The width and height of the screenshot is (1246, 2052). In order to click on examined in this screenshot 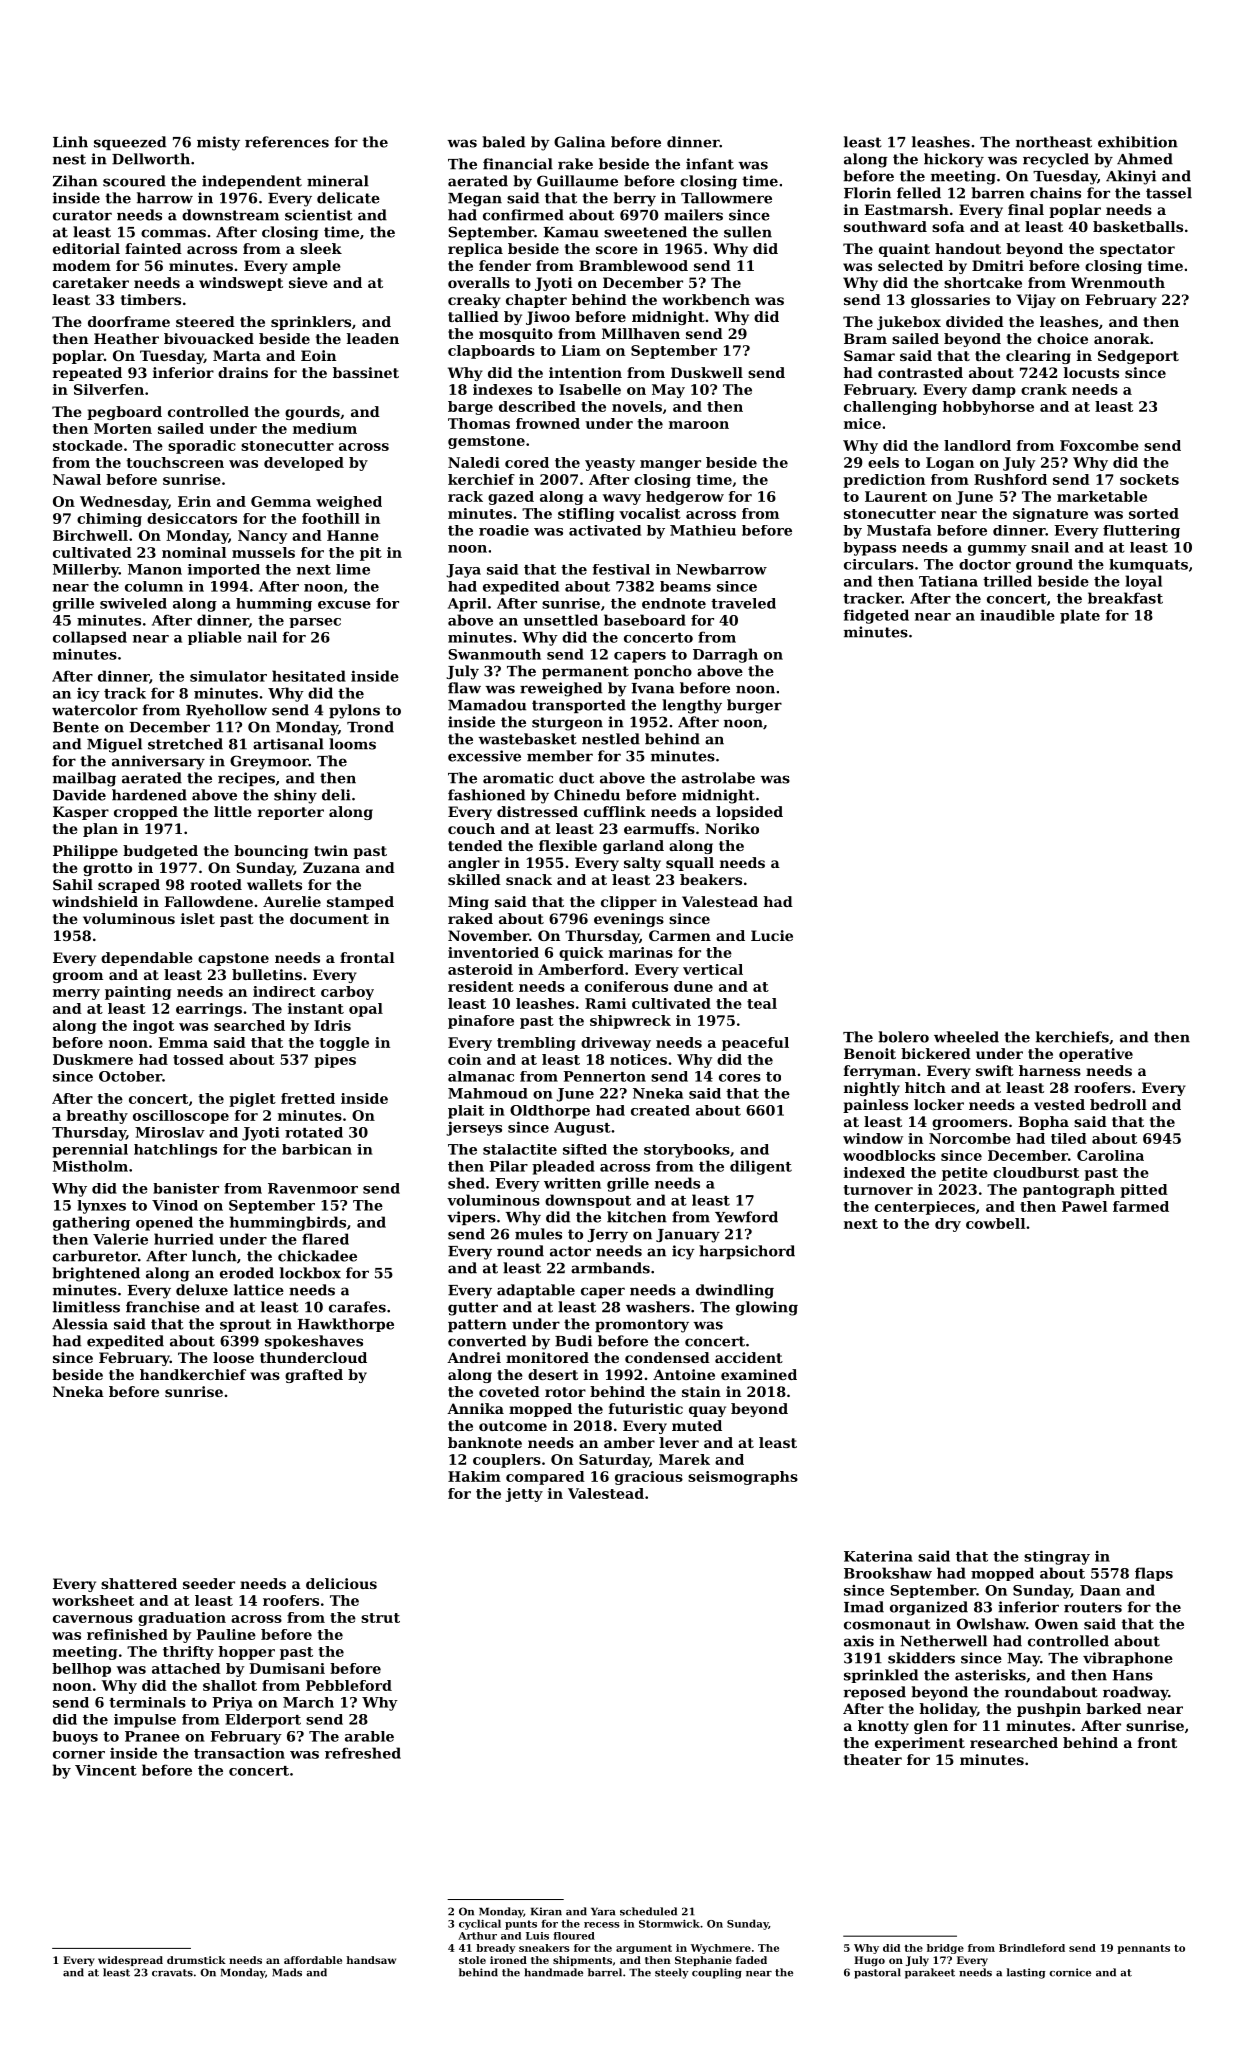, I will do `click(759, 1374)`.
